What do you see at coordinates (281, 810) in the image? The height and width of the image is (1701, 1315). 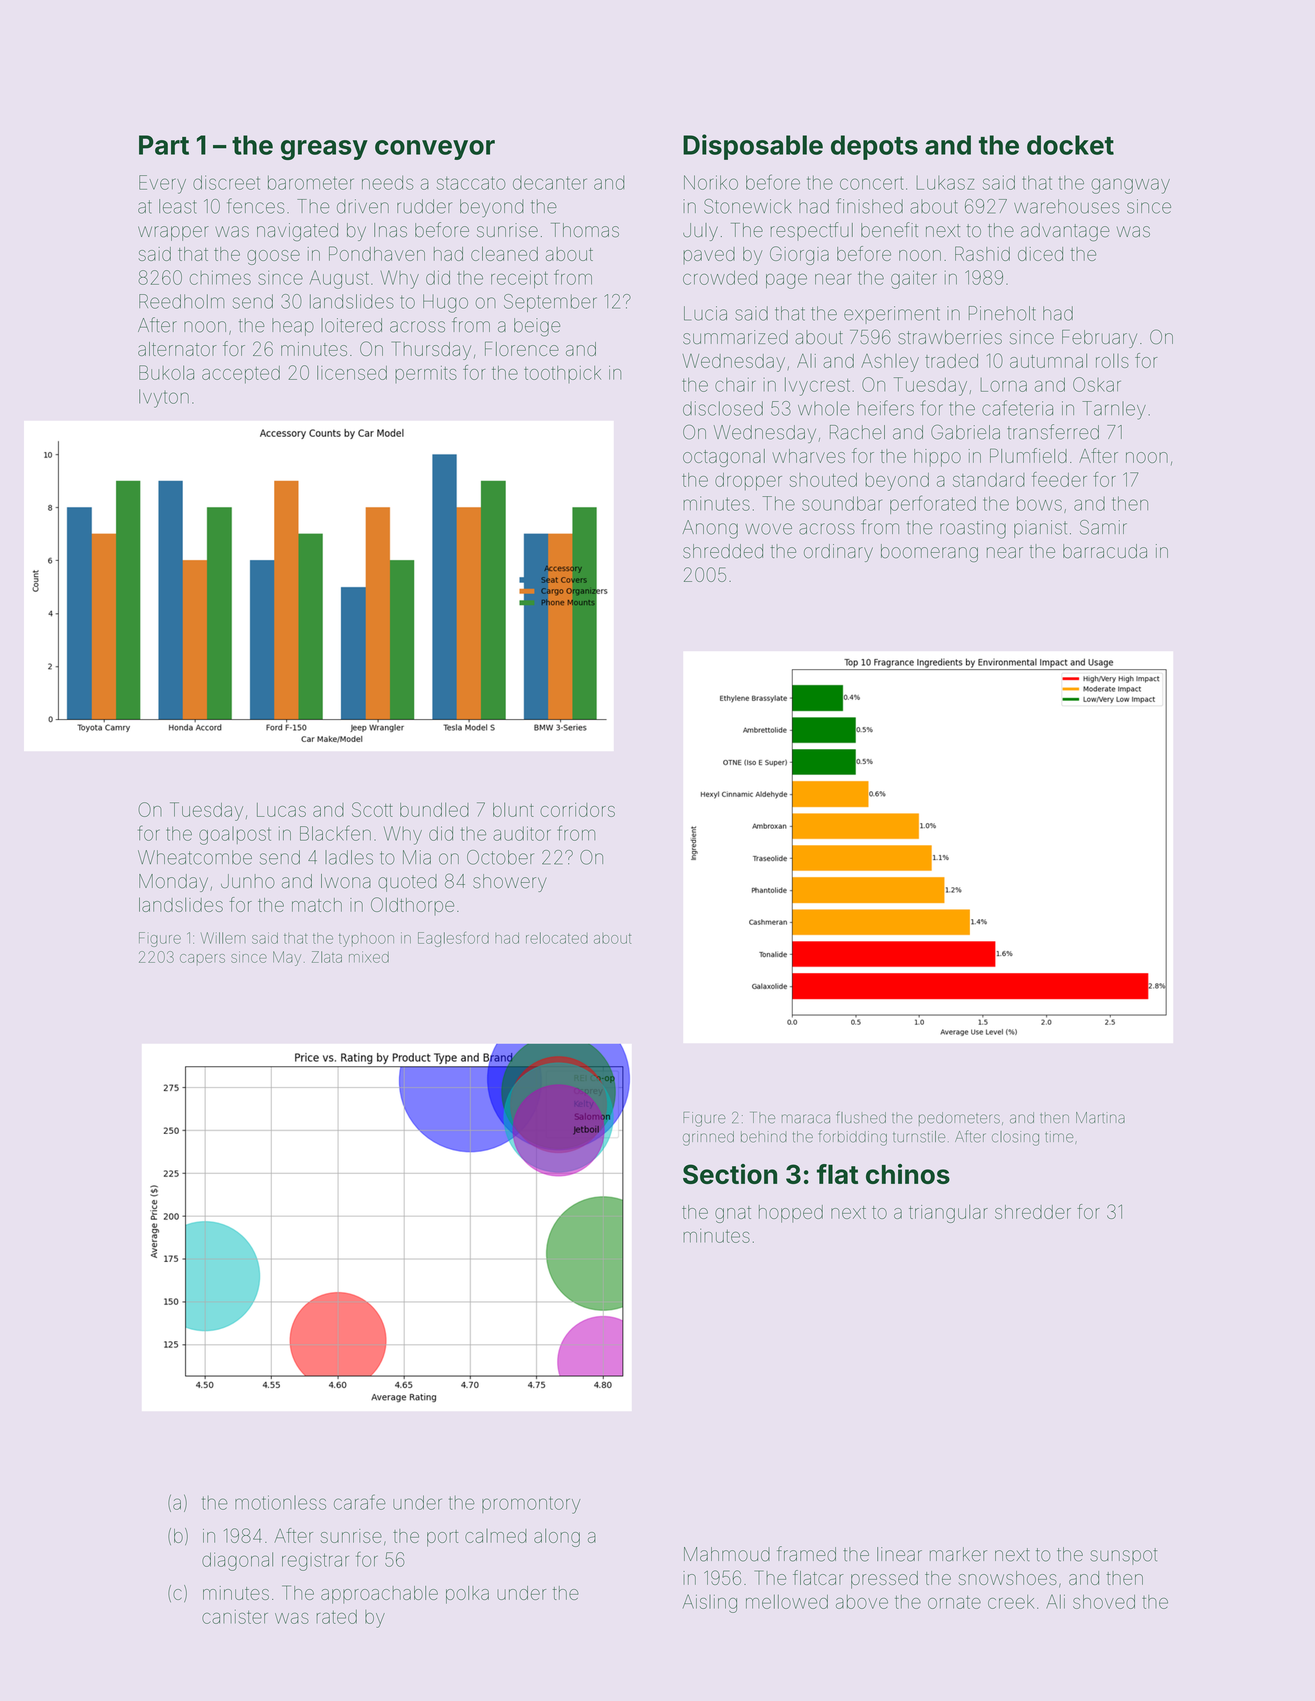 I see `Lucas` at bounding box center [281, 810].
